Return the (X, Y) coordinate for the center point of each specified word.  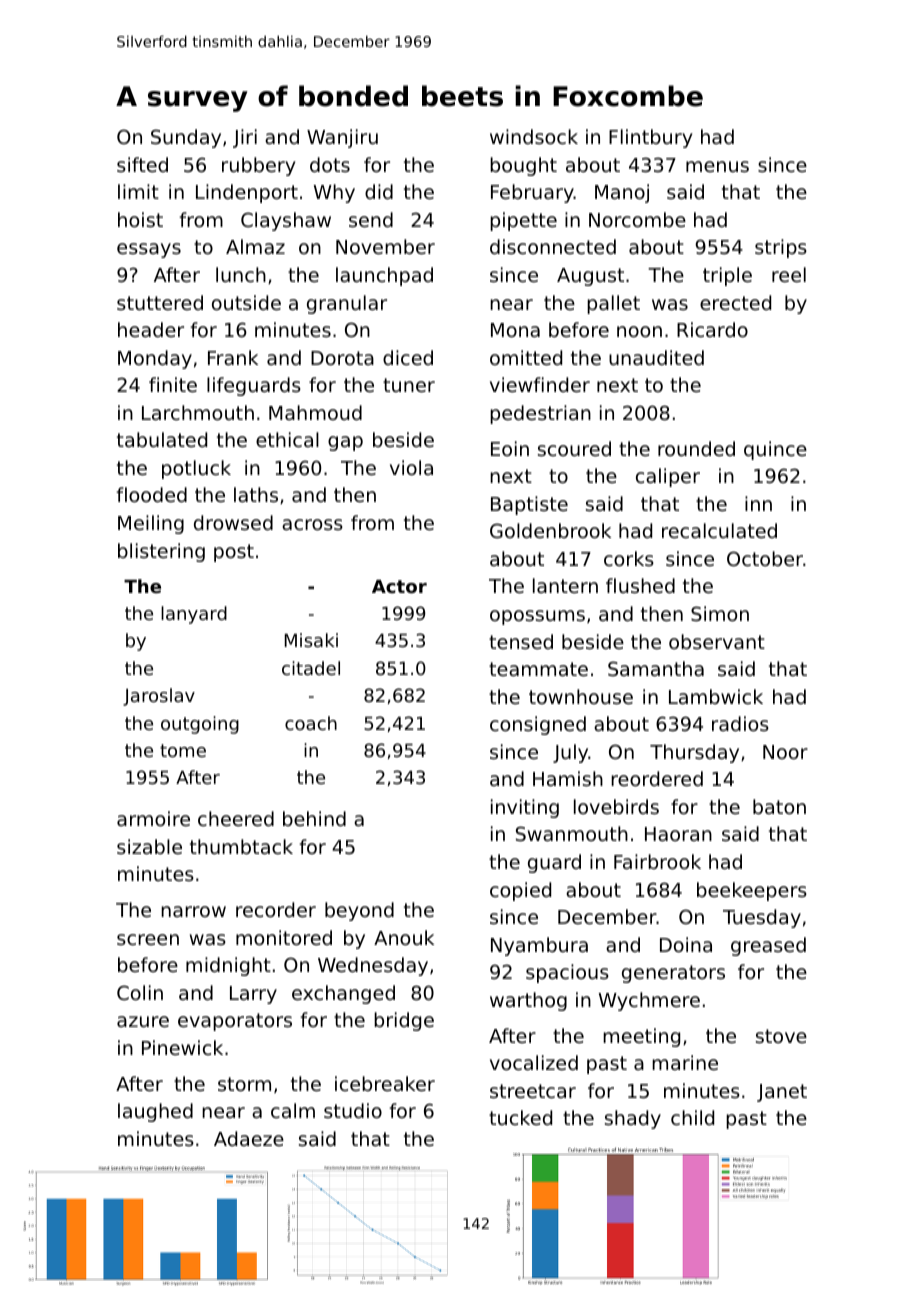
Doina (686, 944)
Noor (785, 752)
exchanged (343, 994)
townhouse (581, 696)
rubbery (259, 166)
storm (244, 1084)
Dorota (342, 358)
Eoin (510, 448)
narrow (193, 911)
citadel (311, 668)
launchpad (384, 276)
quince (775, 450)
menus (717, 166)
